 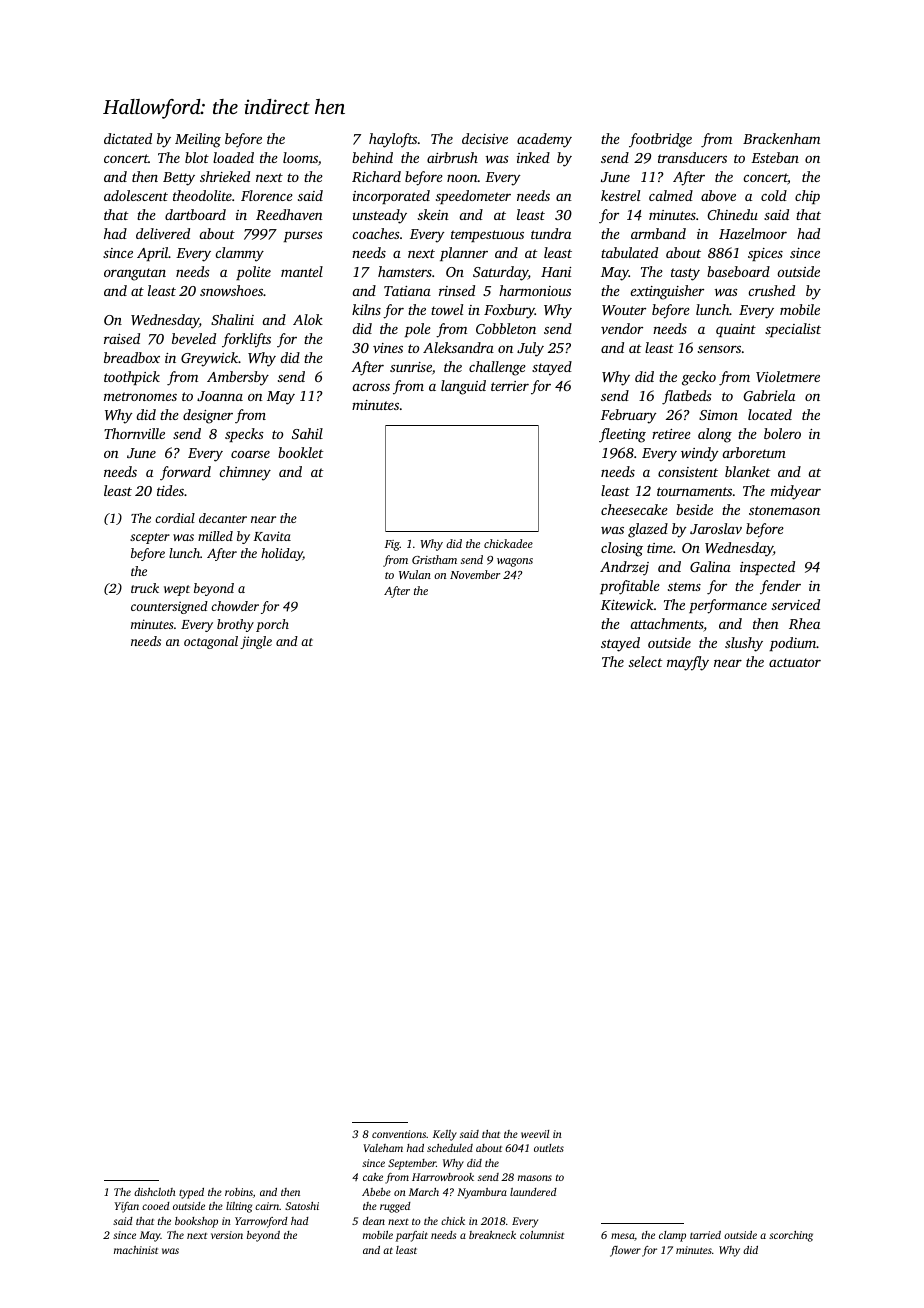 I want to click on outlets, so click(x=549, y=1148).
